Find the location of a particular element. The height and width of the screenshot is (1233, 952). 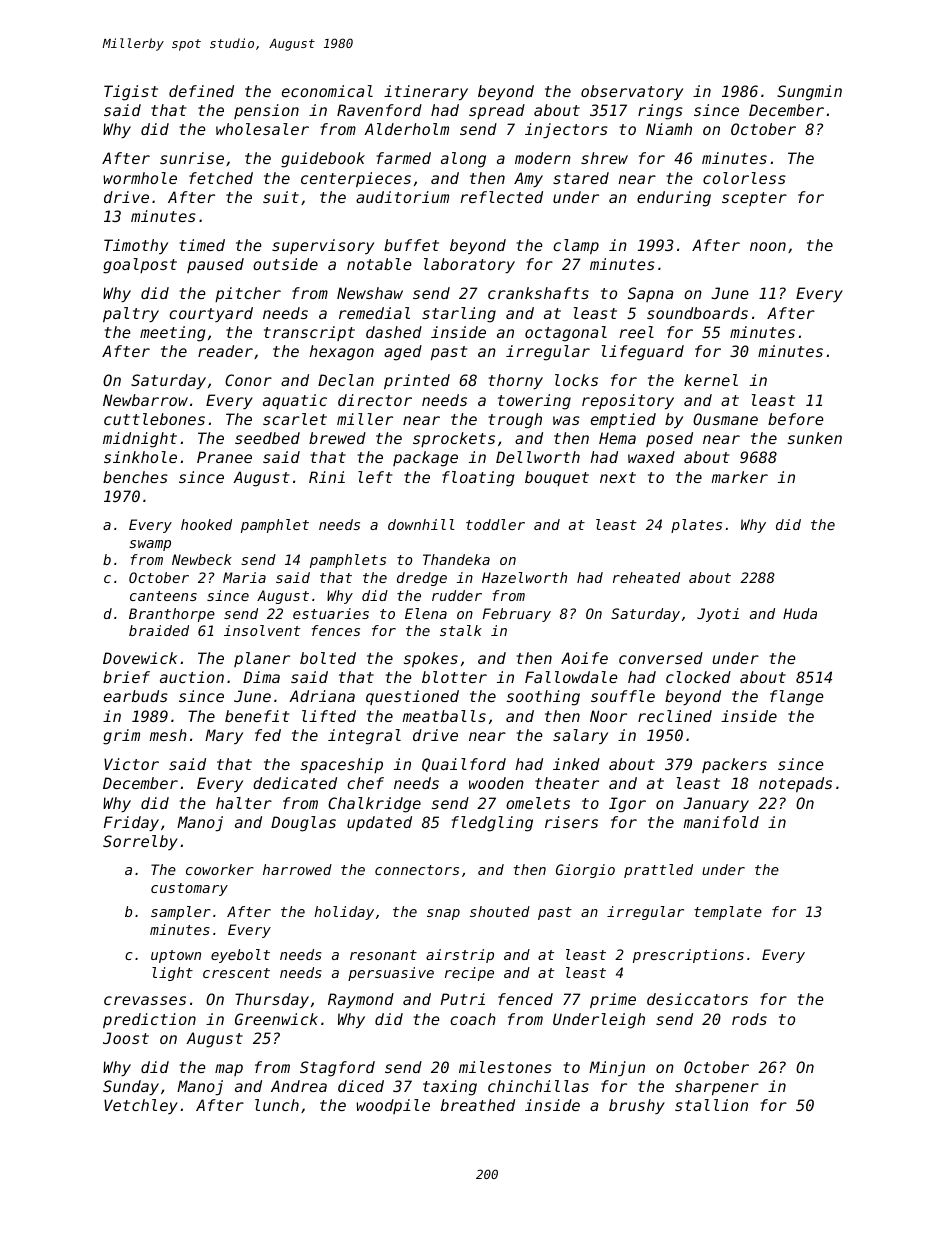

noon is located at coordinates (768, 246).
